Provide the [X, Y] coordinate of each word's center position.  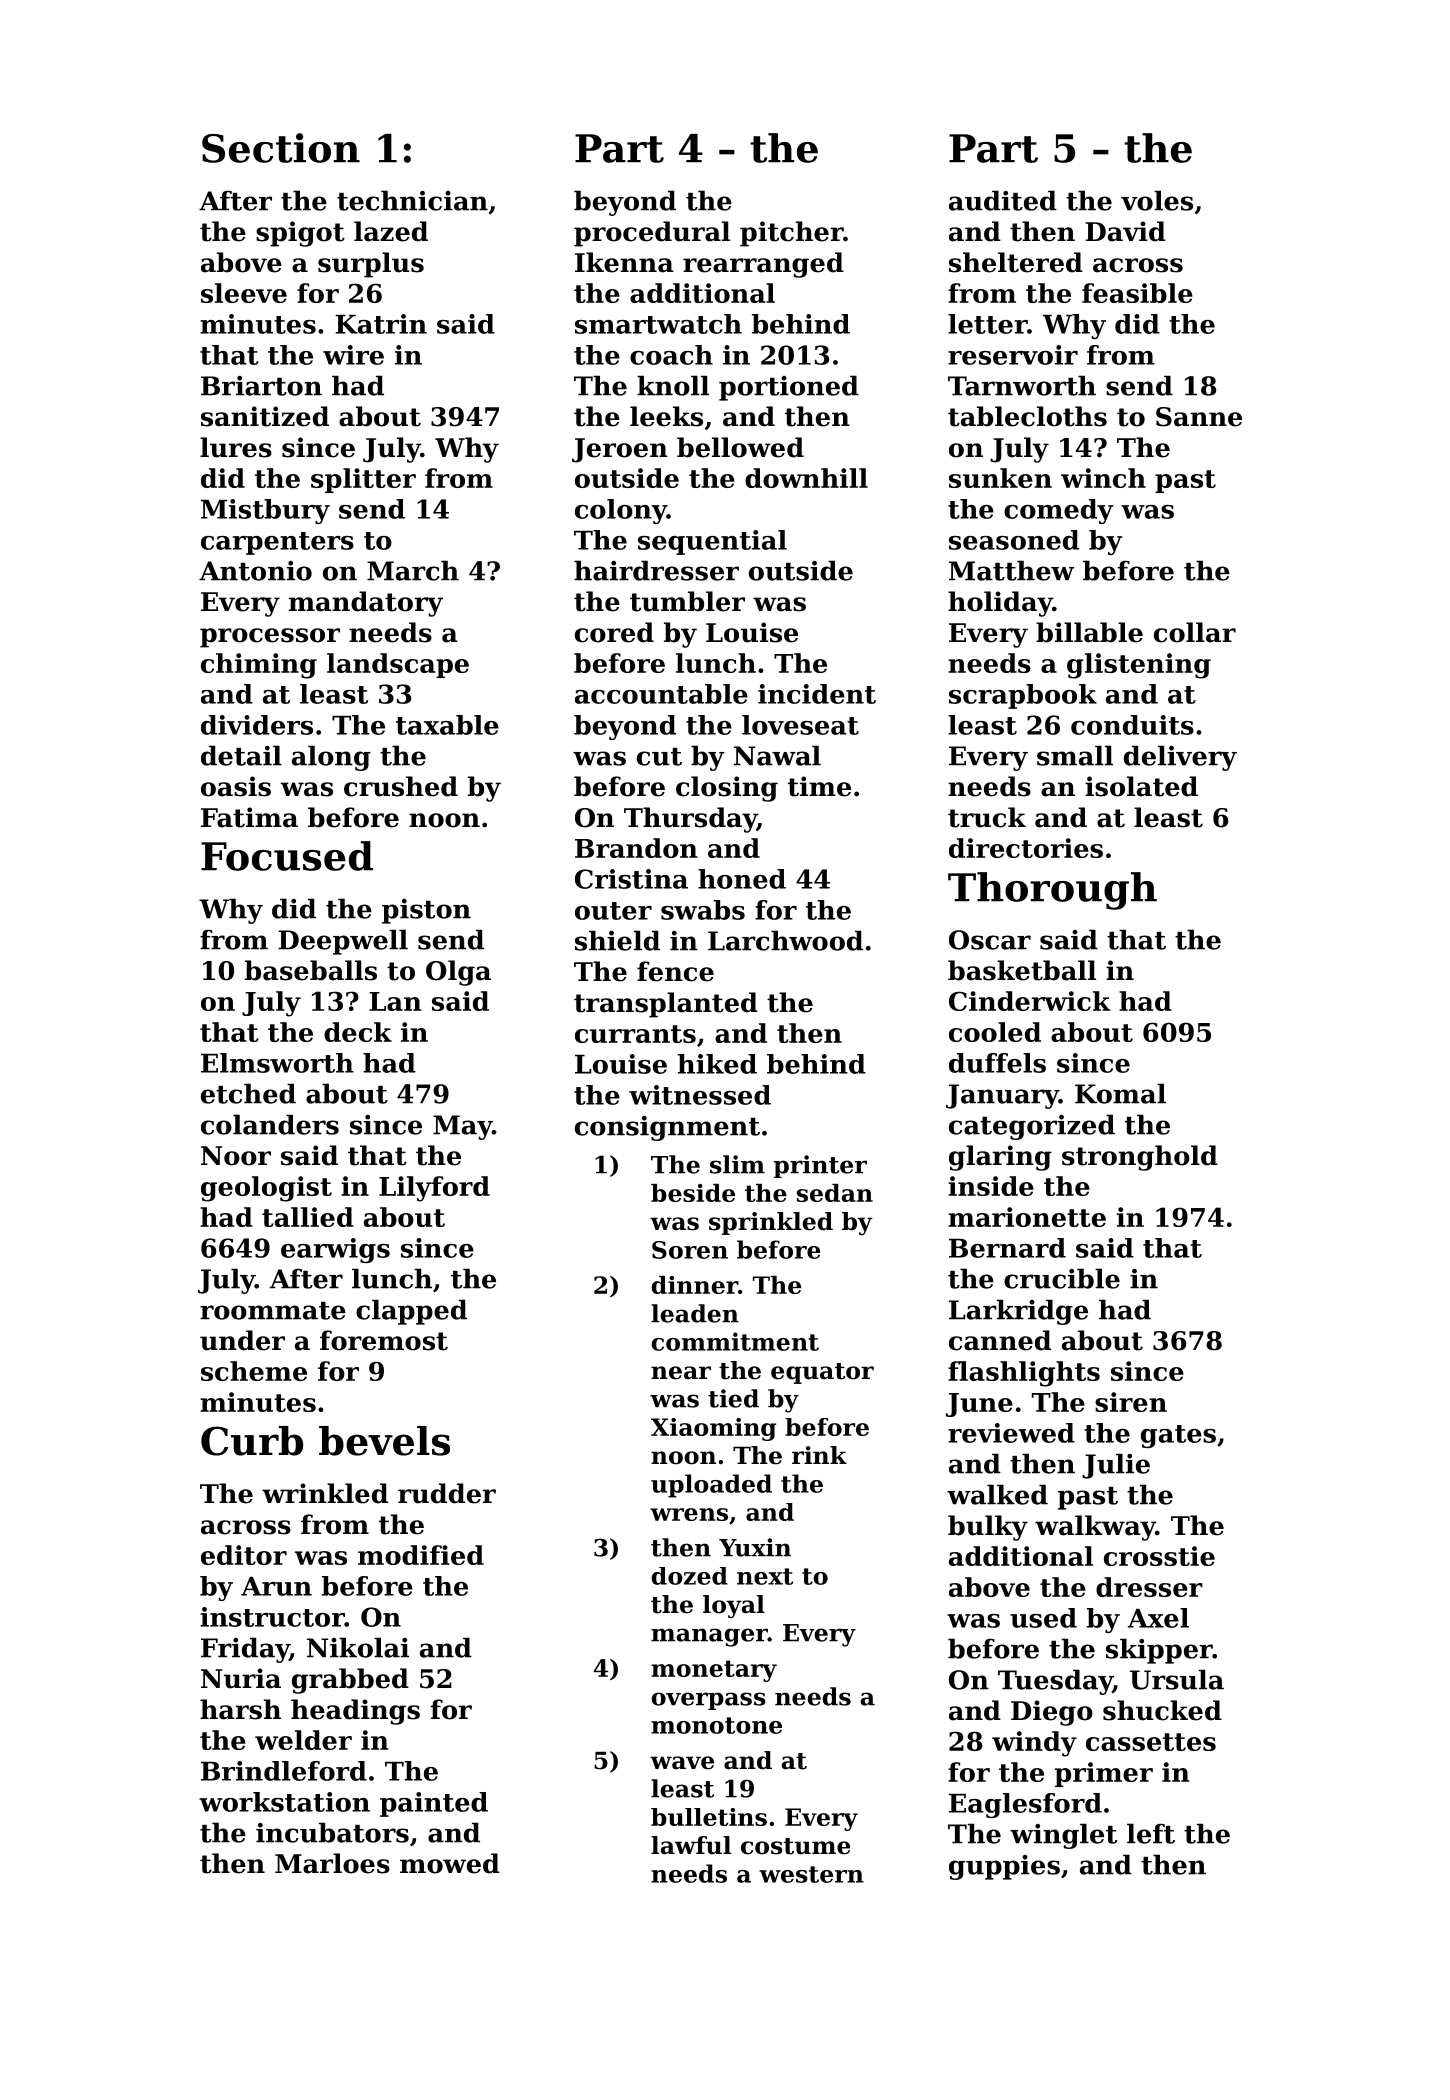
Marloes [332, 1863]
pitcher [791, 234]
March [413, 570]
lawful [691, 1845]
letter [987, 324]
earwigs [335, 1250]
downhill [806, 478]
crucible [1062, 1278]
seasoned [1014, 540]
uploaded [711, 1486]
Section [281, 148]
